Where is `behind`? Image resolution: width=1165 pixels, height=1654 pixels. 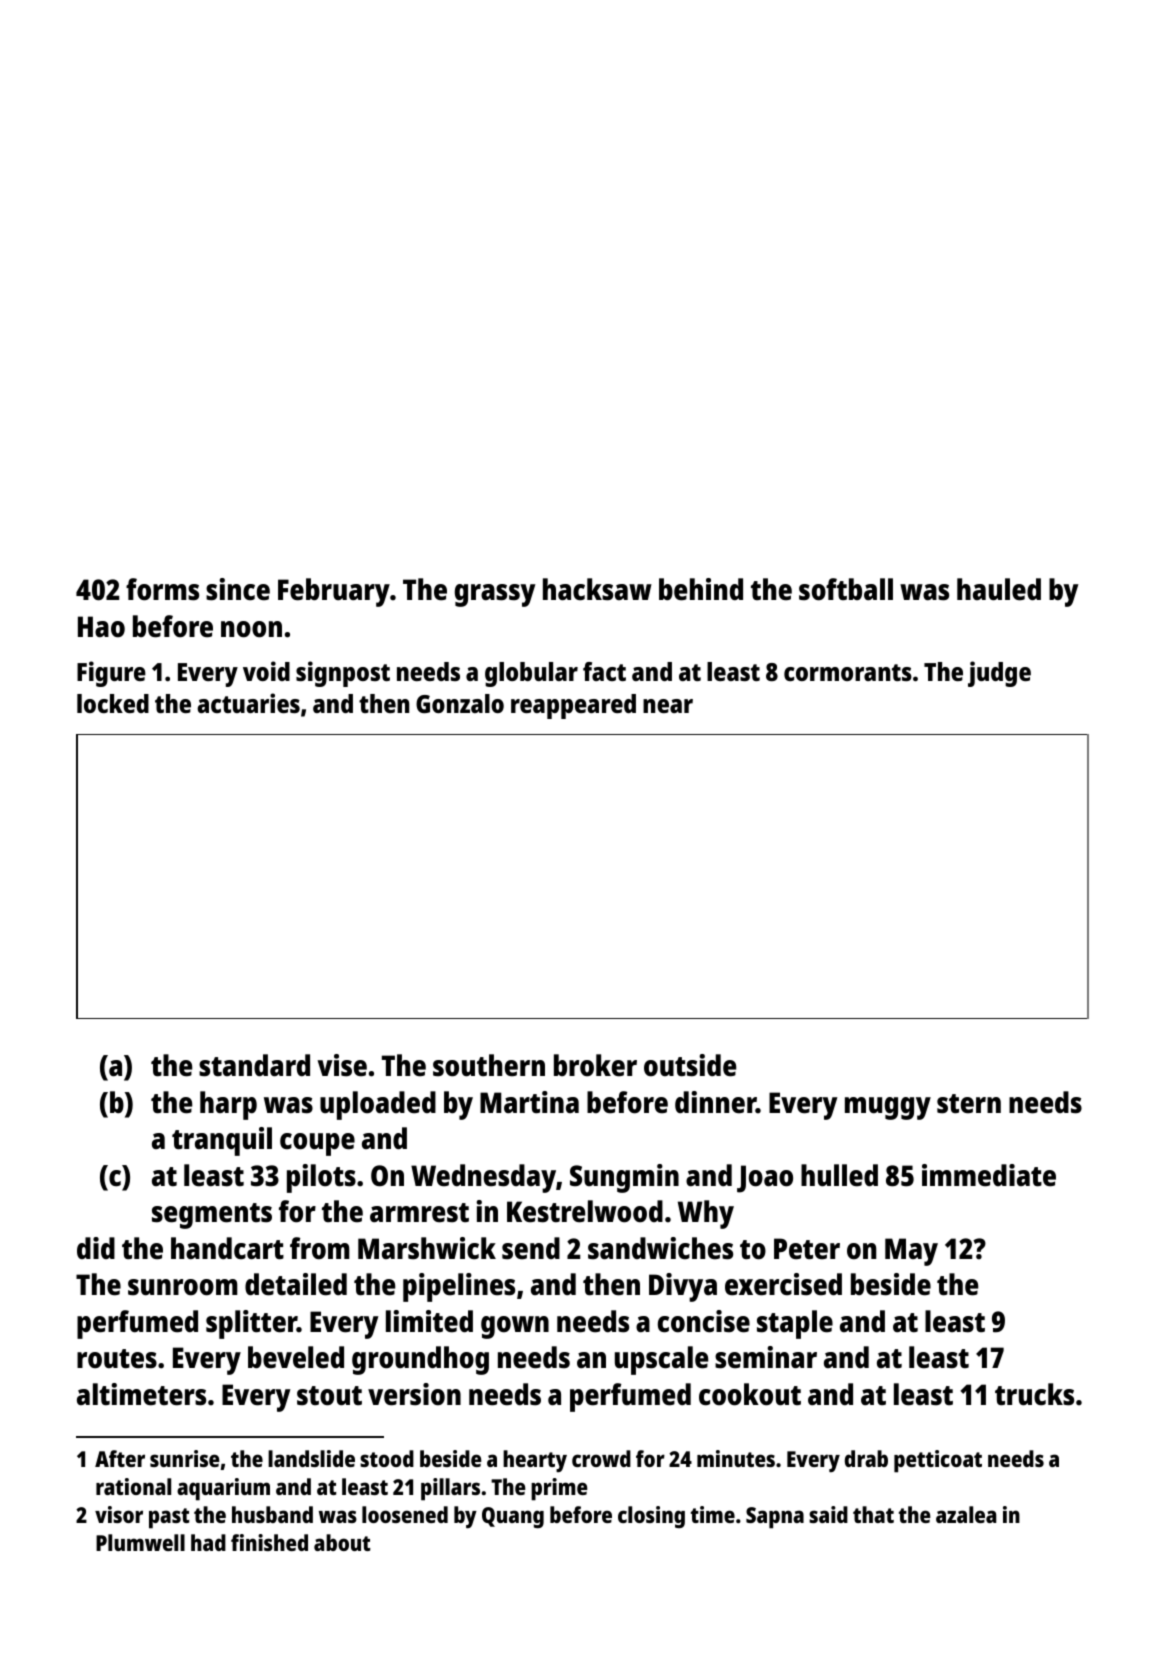
behind is located at coordinates (701, 589).
